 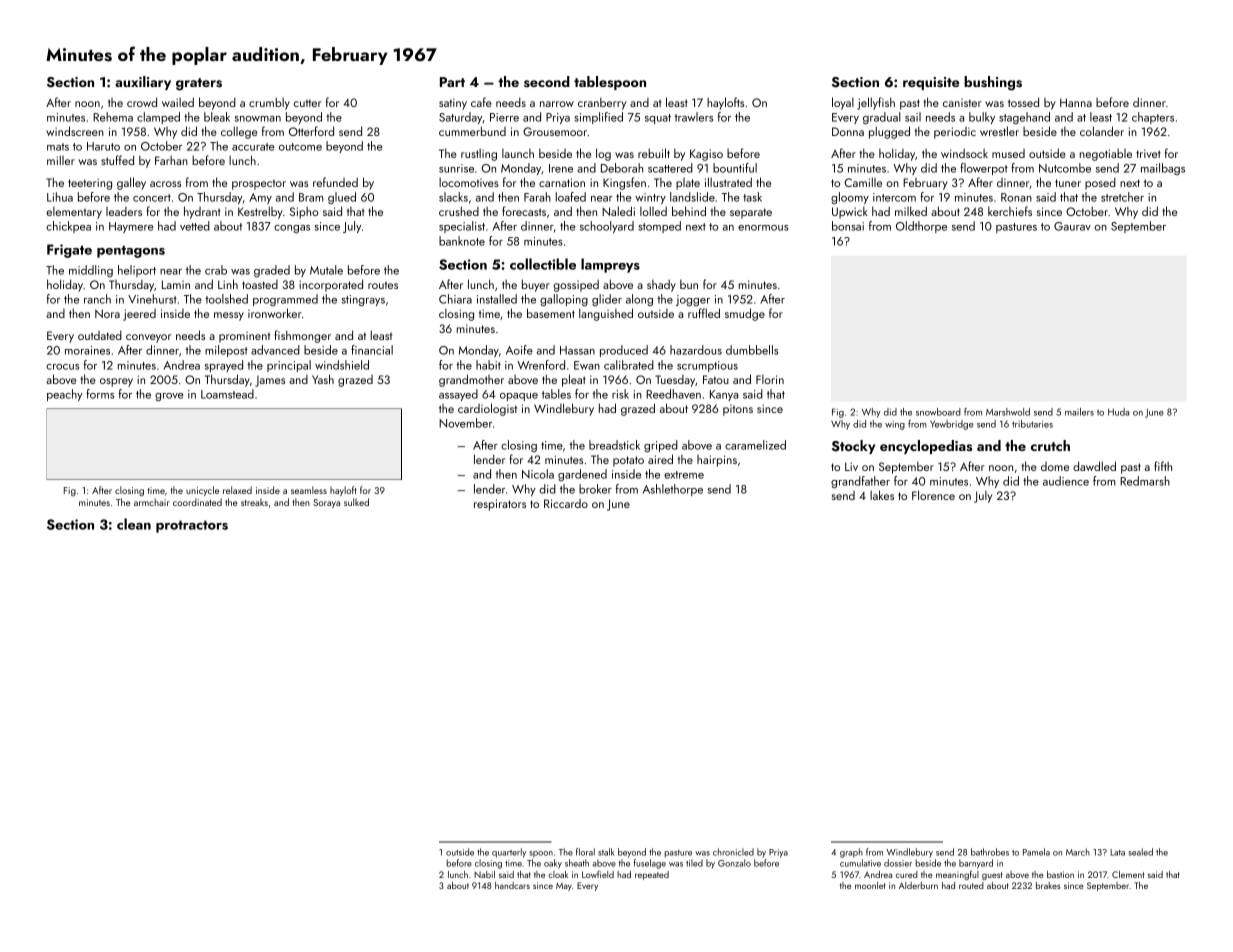 What do you see at coordinates (1008, 412) in the image?
I see `Marshwold` at bounding box center [1008, 412].
